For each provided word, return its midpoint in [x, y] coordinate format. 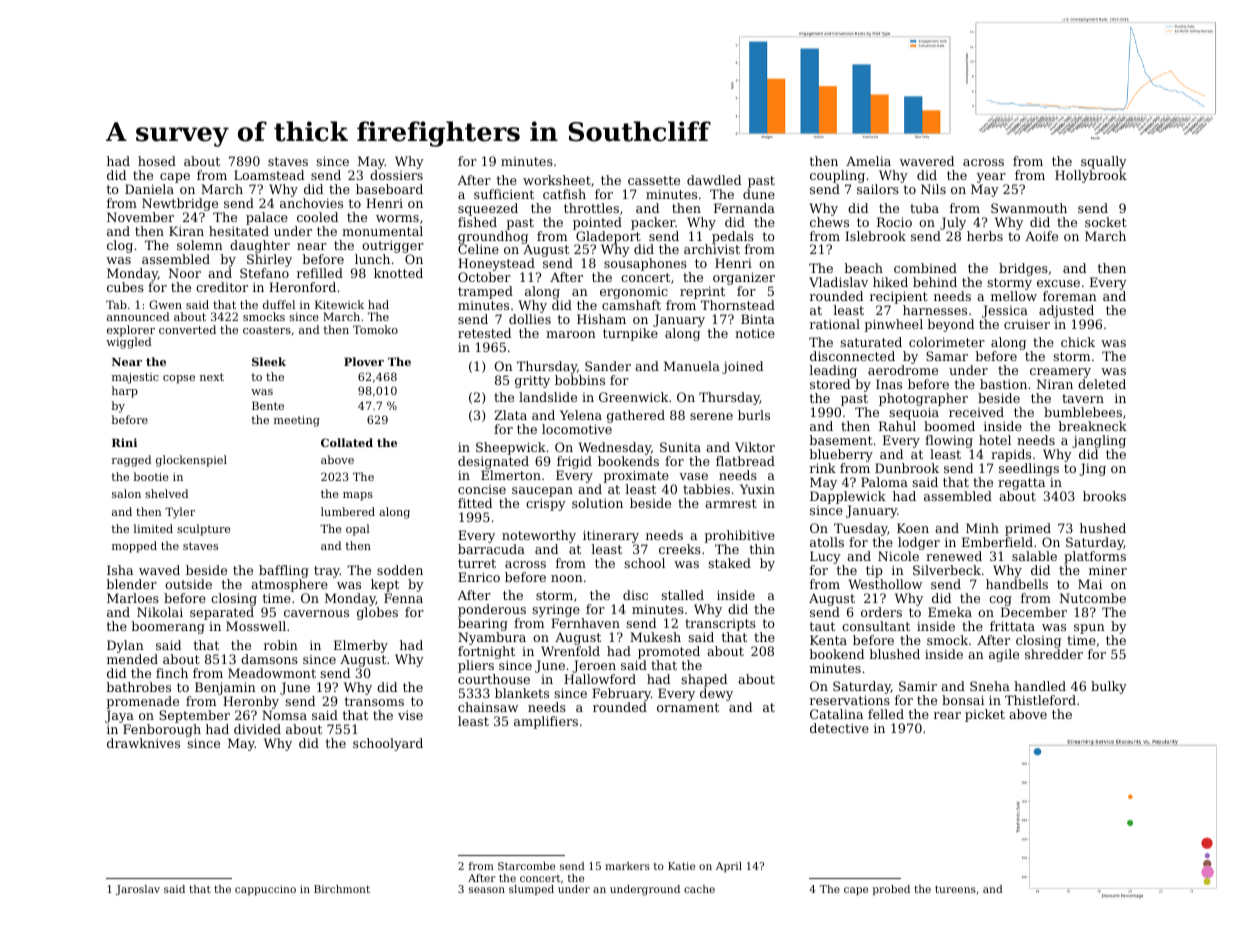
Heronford [302, 287]
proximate [636, 476]
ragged [131, 461]
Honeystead [496, 265]
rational [835, 324]
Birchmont [342, 889]
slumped [531, 890]
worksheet [557, 180]
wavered [927, 161]
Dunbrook [907, 468]
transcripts [720, 625]
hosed [157, 161]
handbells [1017, 584]
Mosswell [256, 626]
